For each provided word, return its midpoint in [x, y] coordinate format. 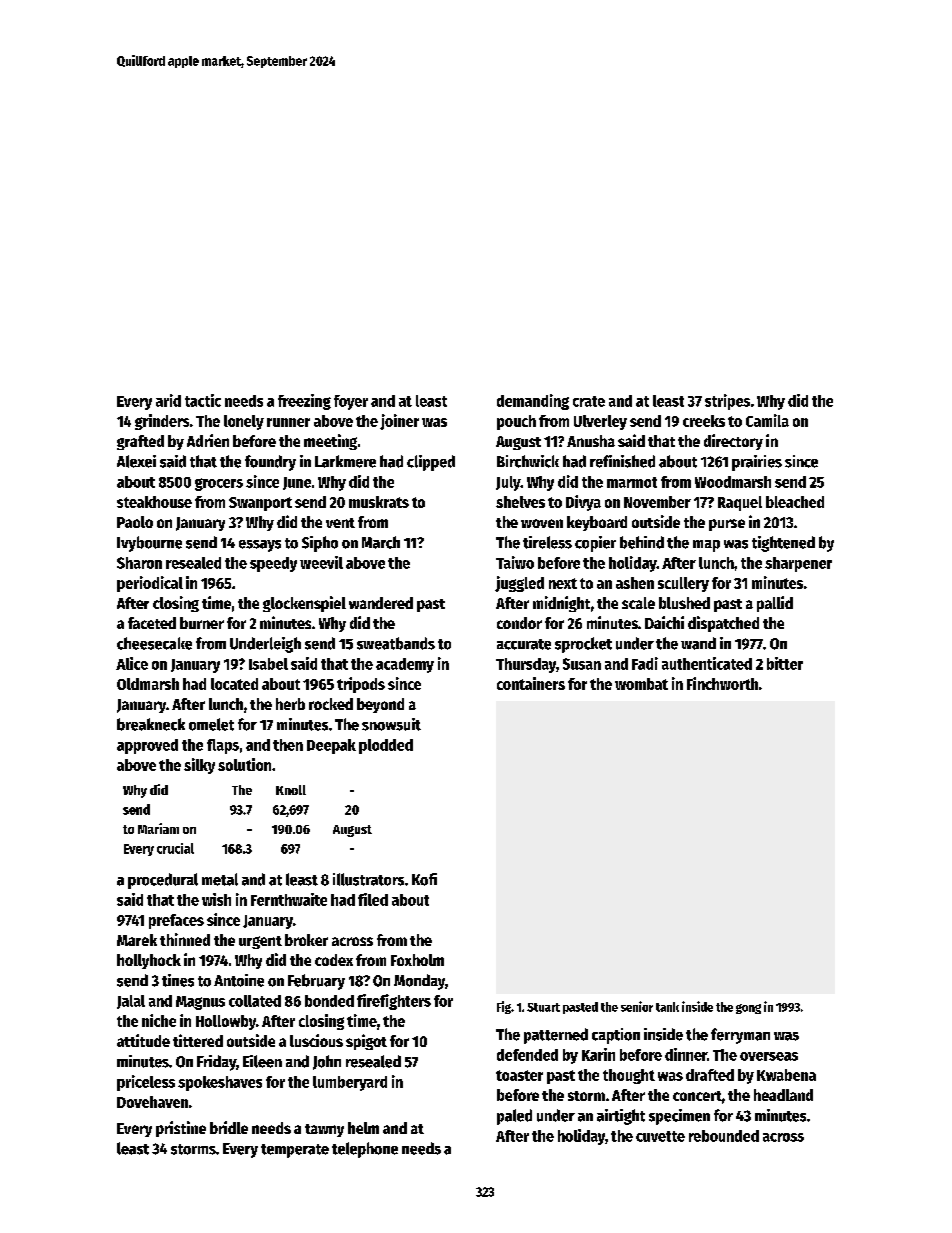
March [381, 542]
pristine [181, 1129]
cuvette [660, 1136]
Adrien [208, 440]
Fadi [645, 663]
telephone [365, 1150]
